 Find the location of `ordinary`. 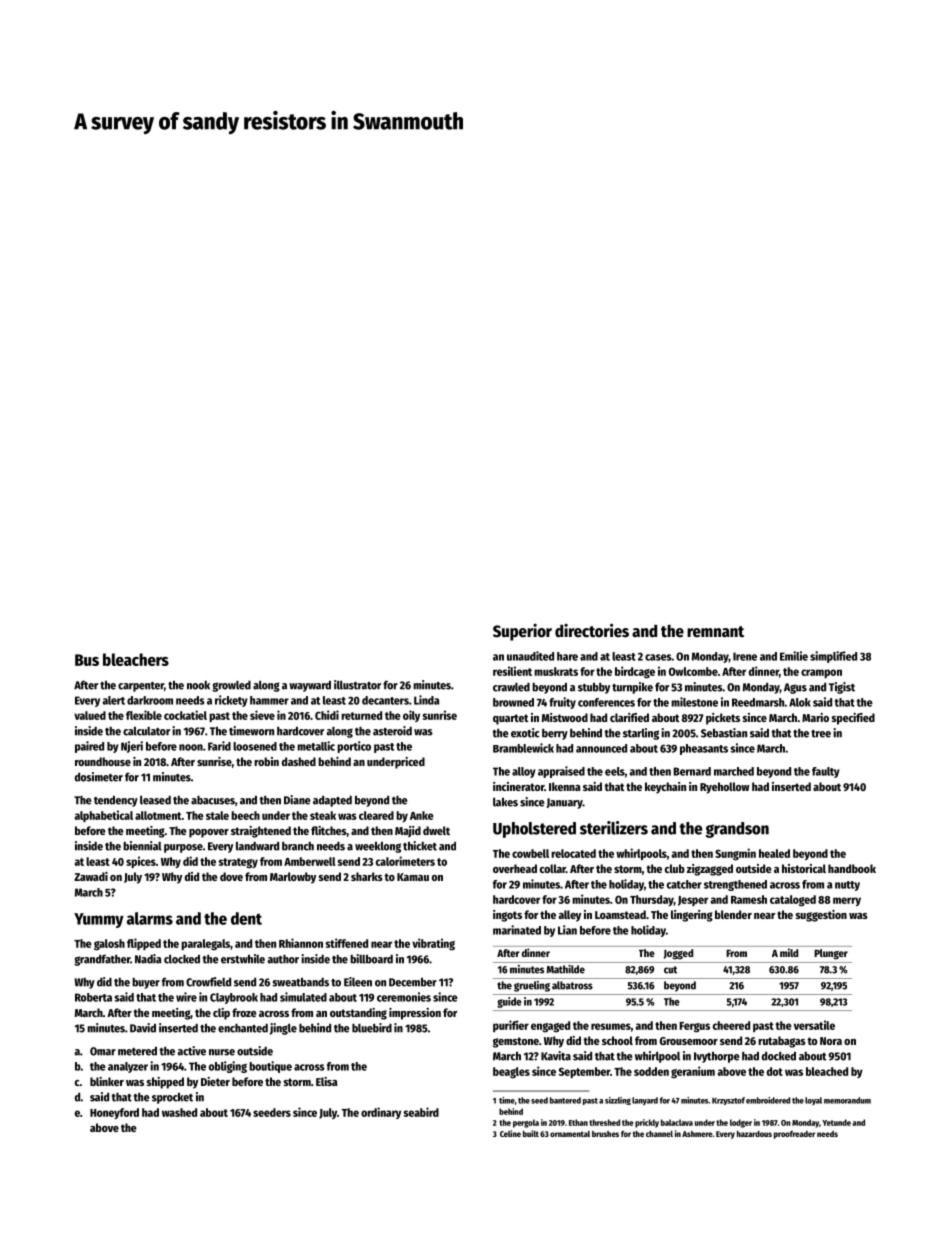

ordinary is located at coordinates (381, 1113).
